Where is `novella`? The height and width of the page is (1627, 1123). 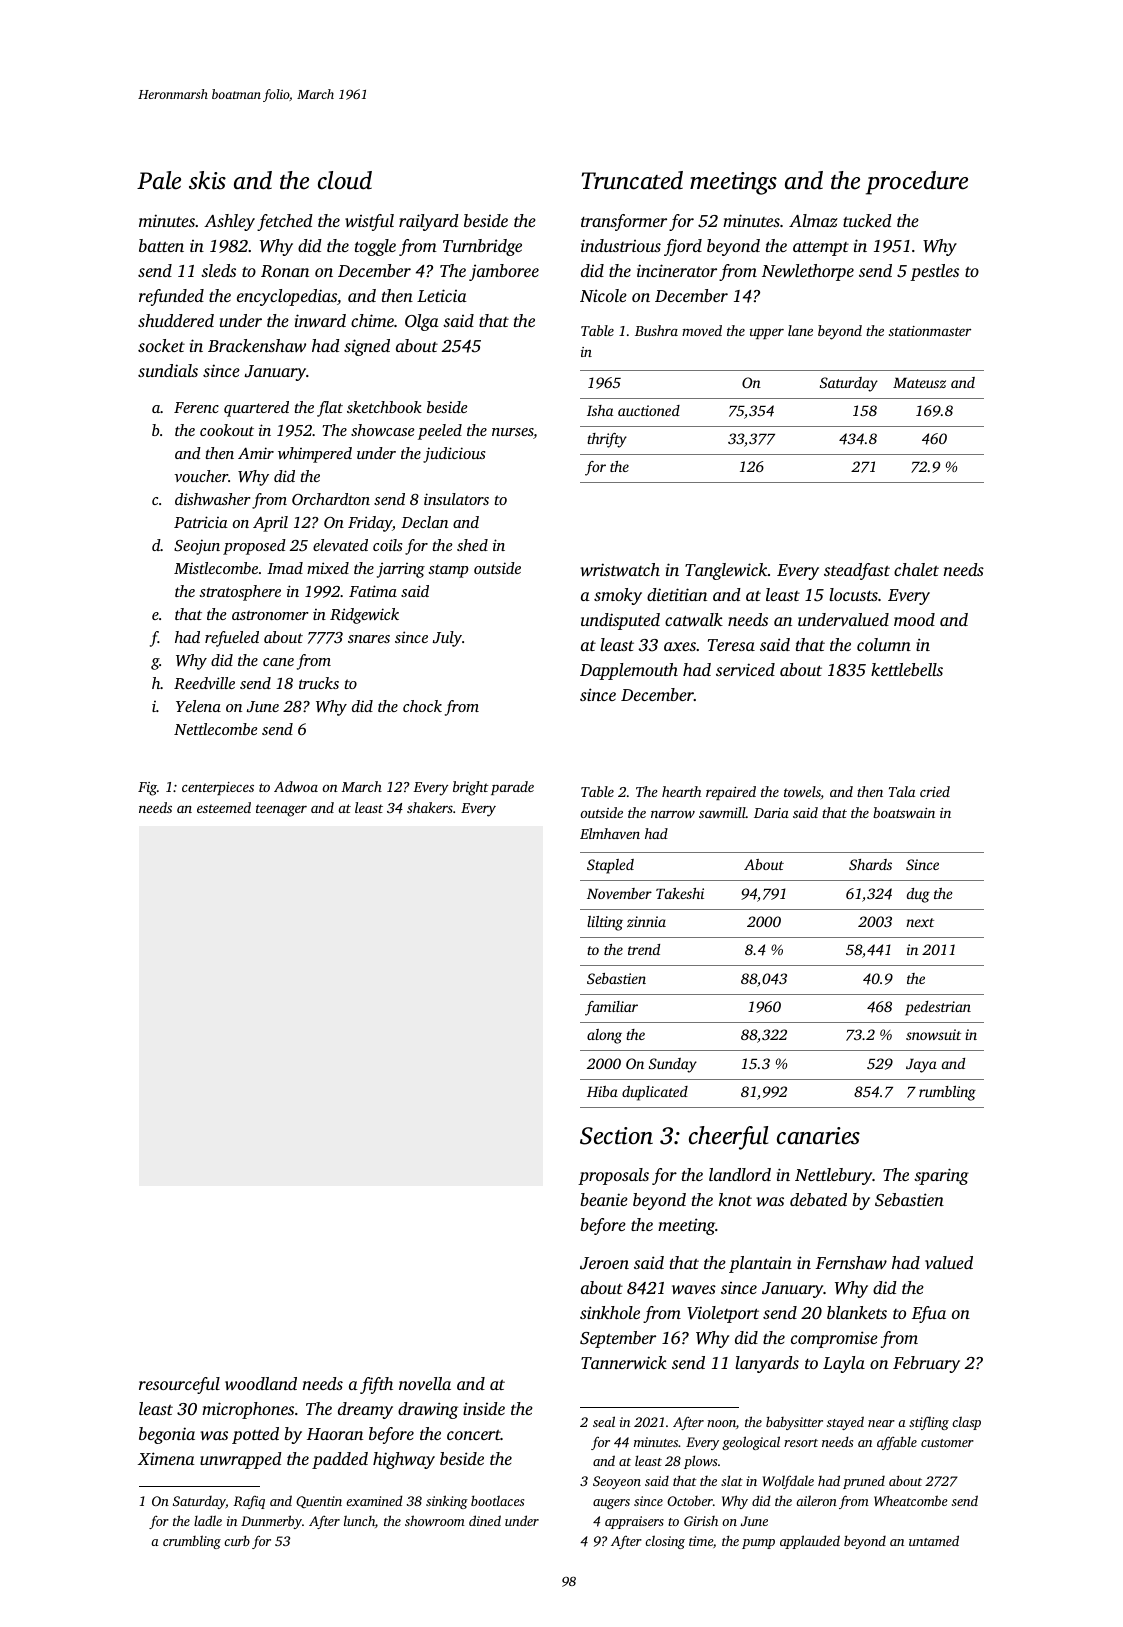
novella is located at coordinates (425, 1383).
